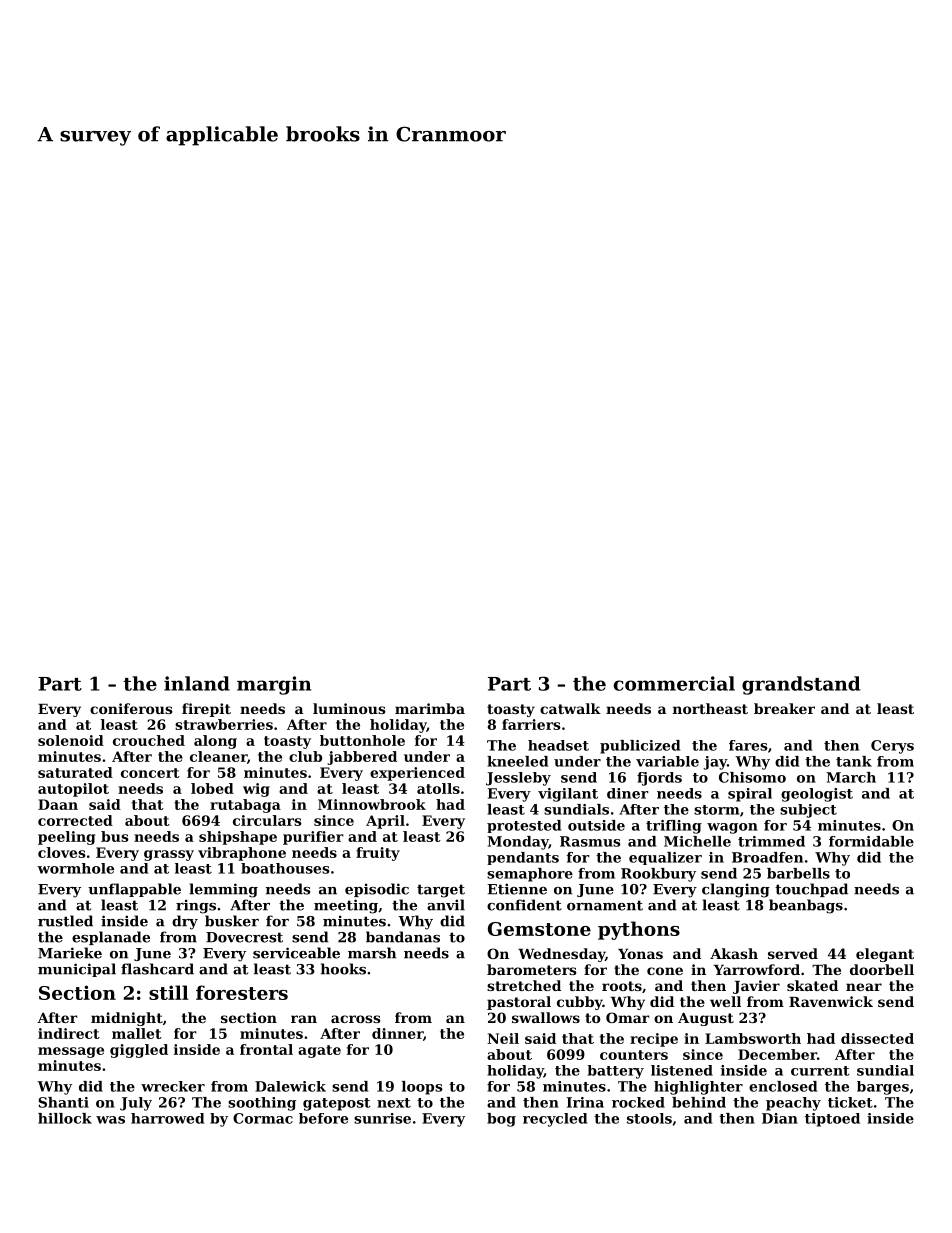 The width and height of the page is (952, 1233). What do you see at coordinates (110, 1120) in the page?
I see `was` at bounding box center [110, 1120].
